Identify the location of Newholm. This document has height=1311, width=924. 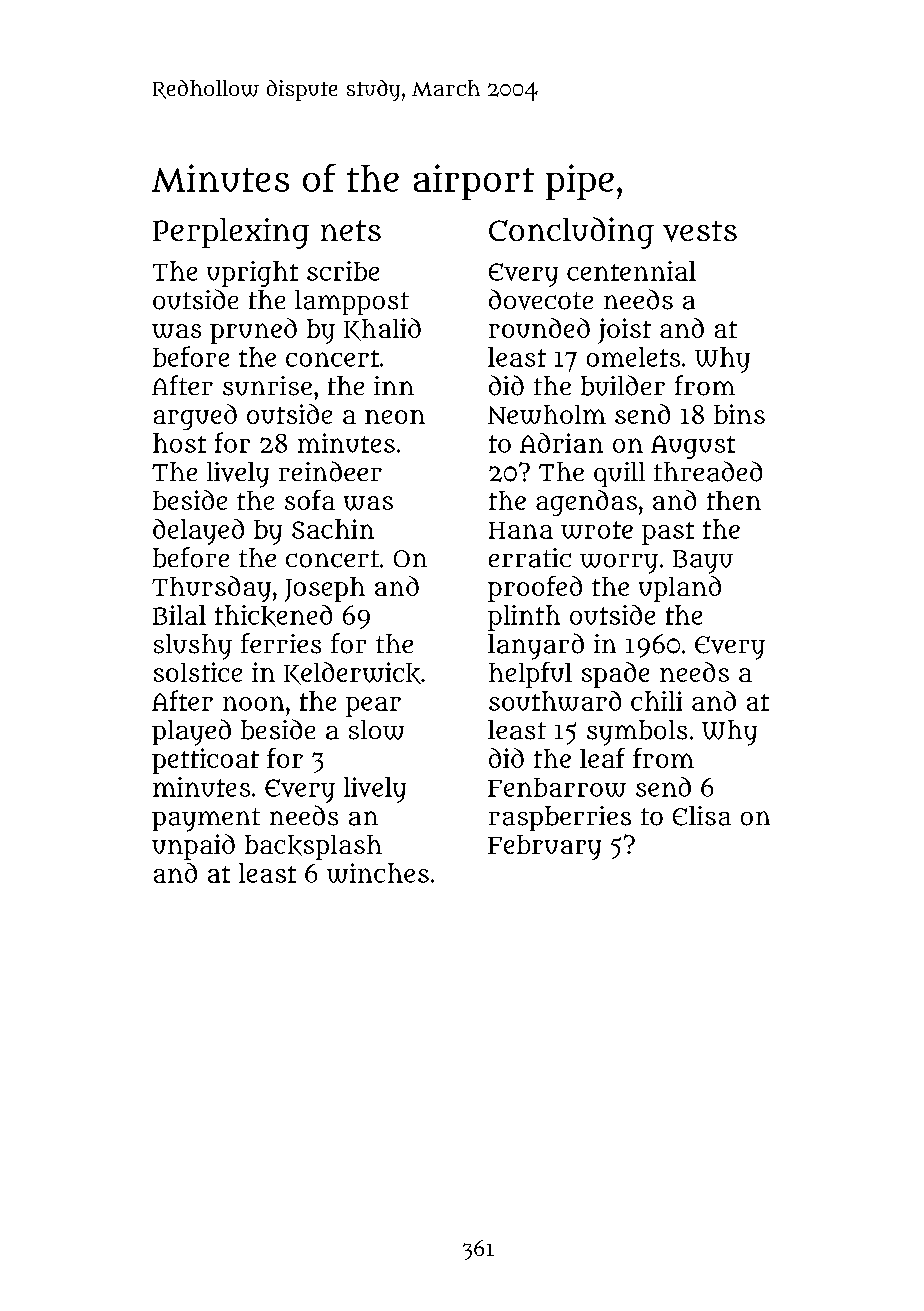
(547, 414).
